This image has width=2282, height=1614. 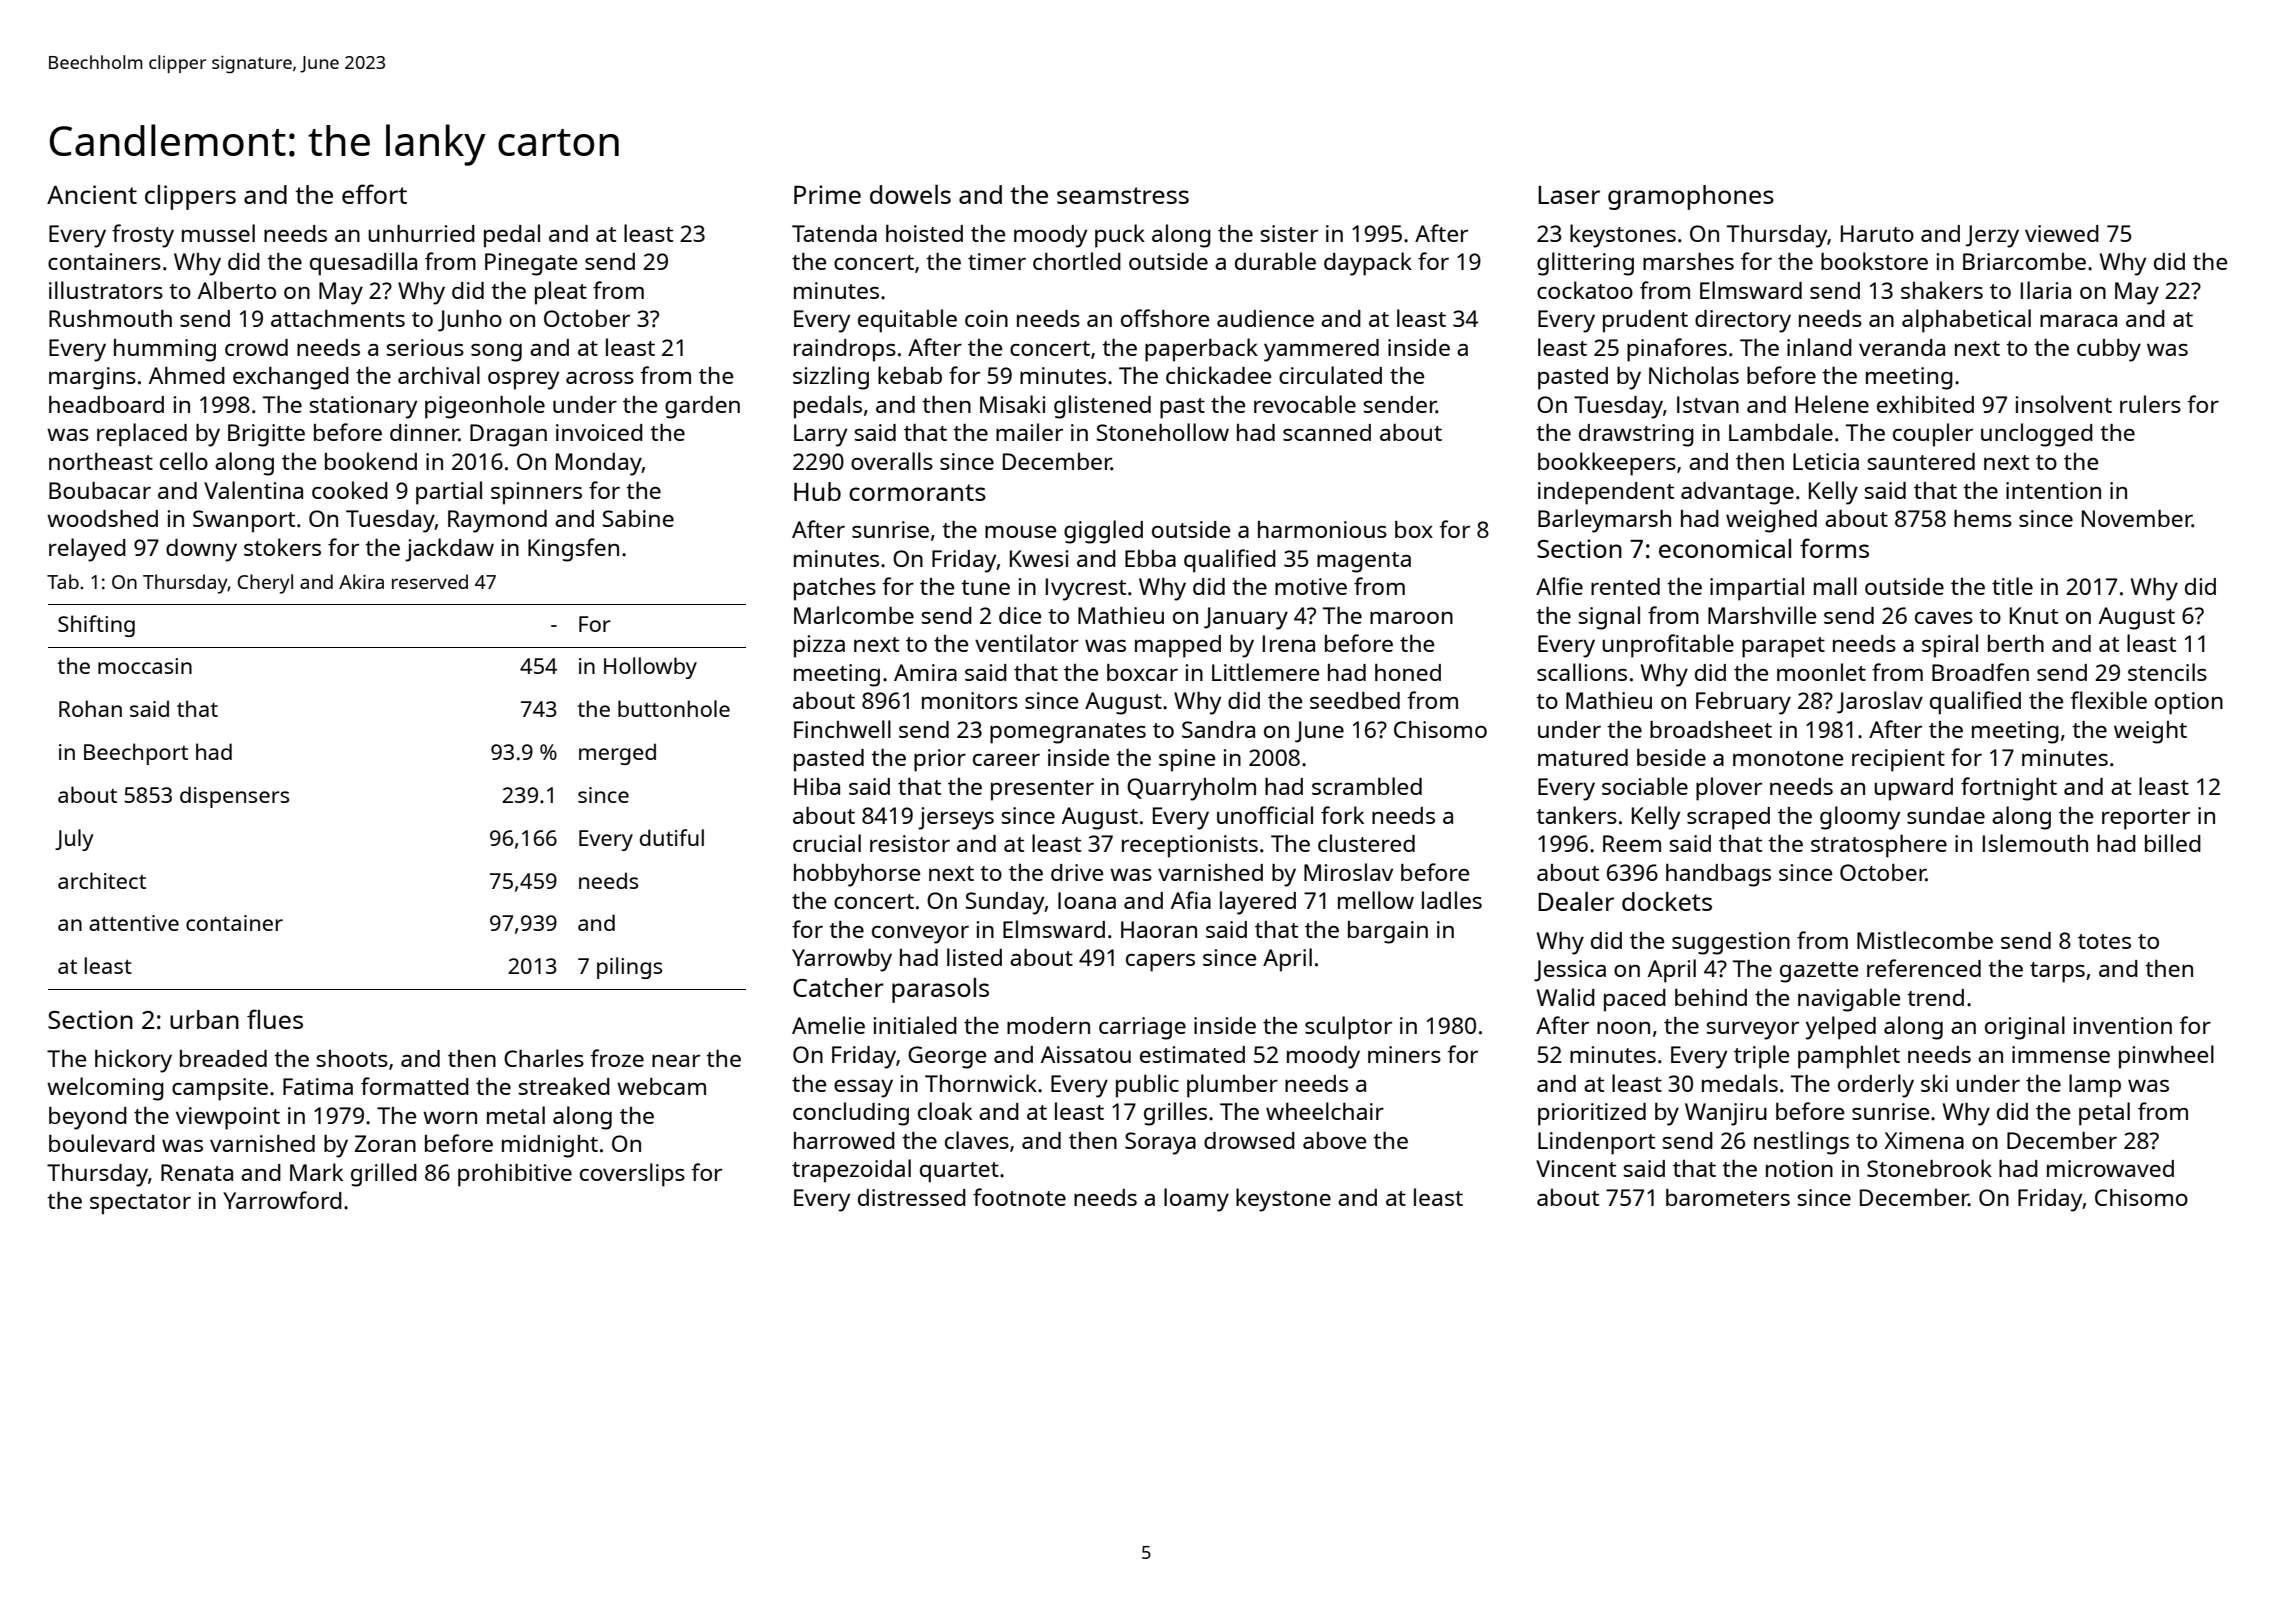 What do you see at coordinates (421, 233) in the image?
I see `unhurried` at bounding box center [421, 233].
